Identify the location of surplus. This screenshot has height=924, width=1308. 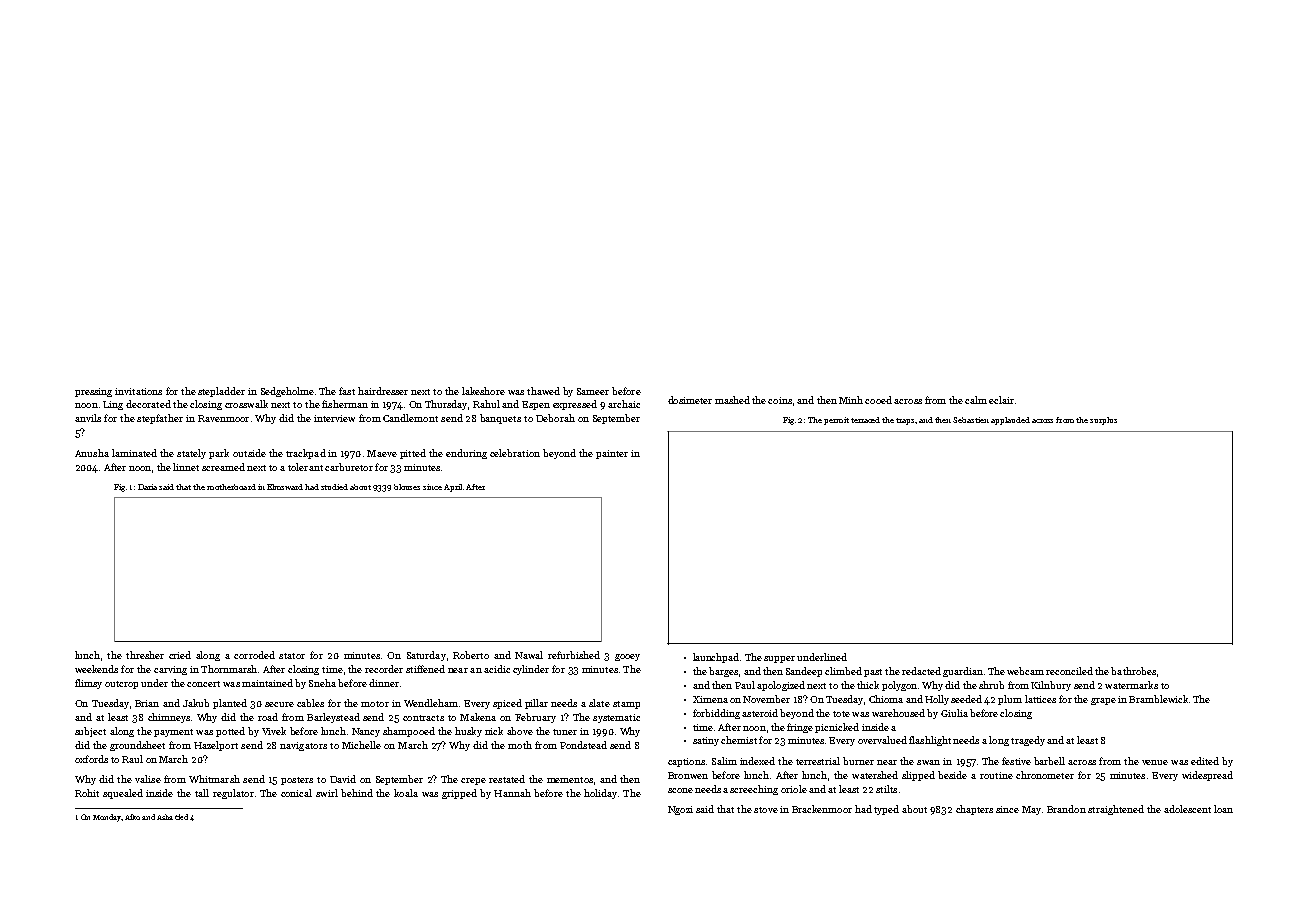
(1103, 421).
